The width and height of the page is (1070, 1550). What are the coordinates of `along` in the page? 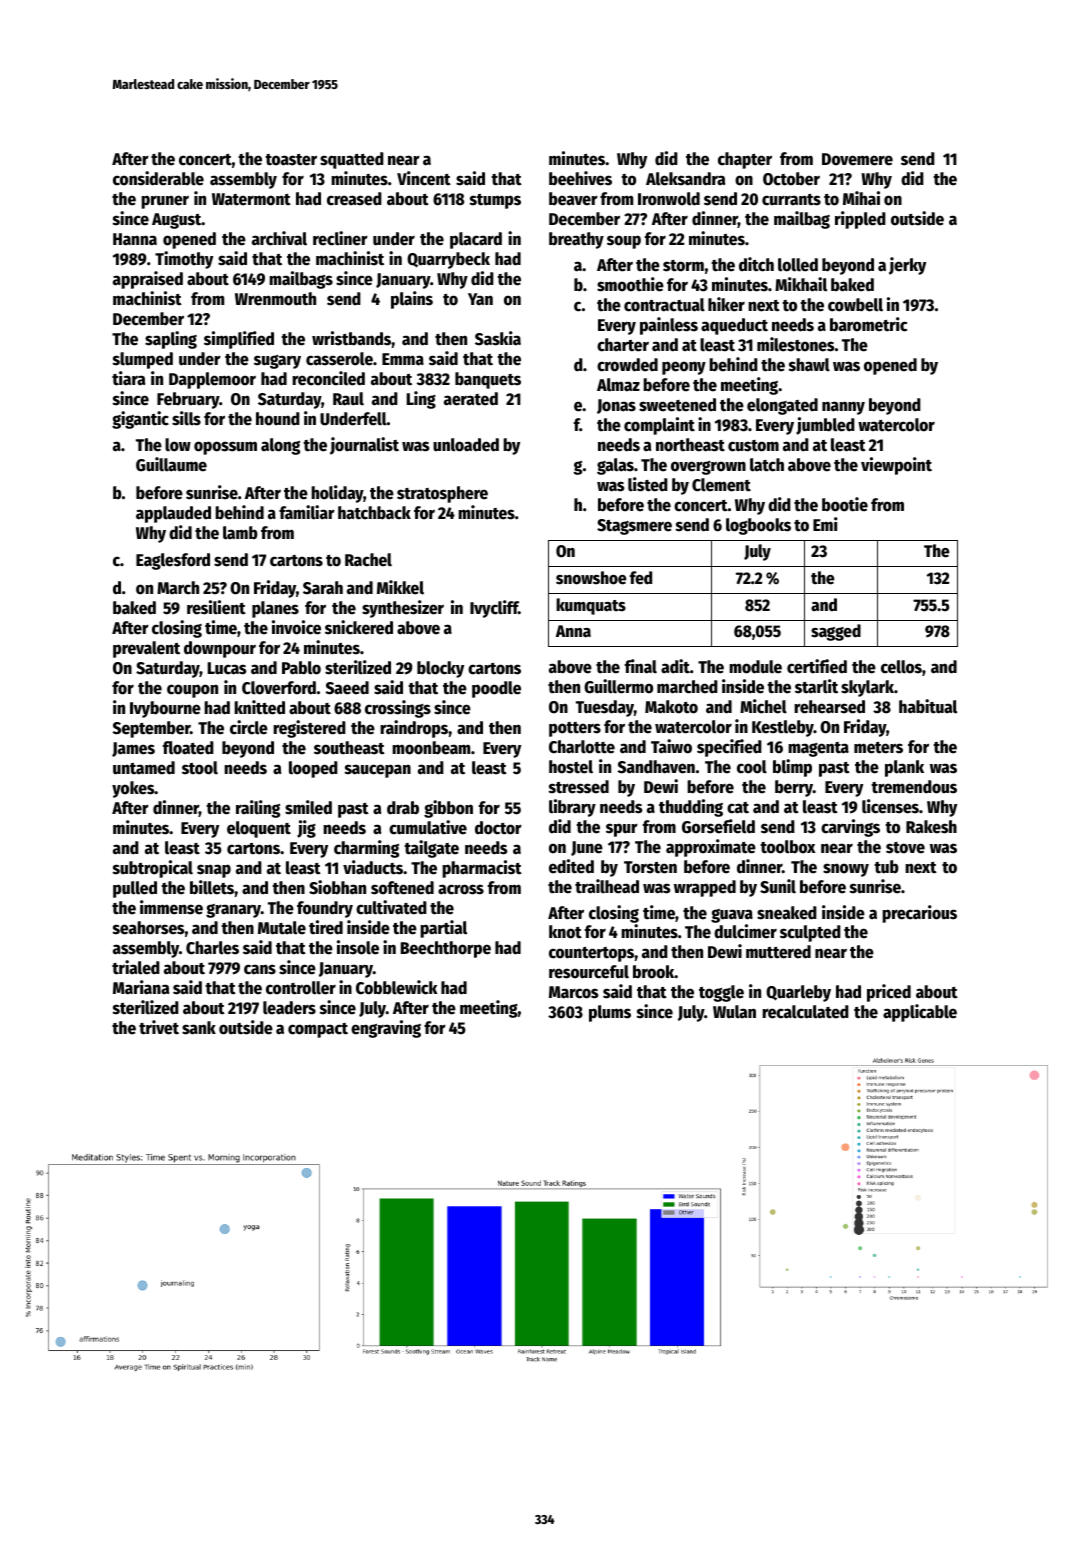 It's located at (280, 446).
